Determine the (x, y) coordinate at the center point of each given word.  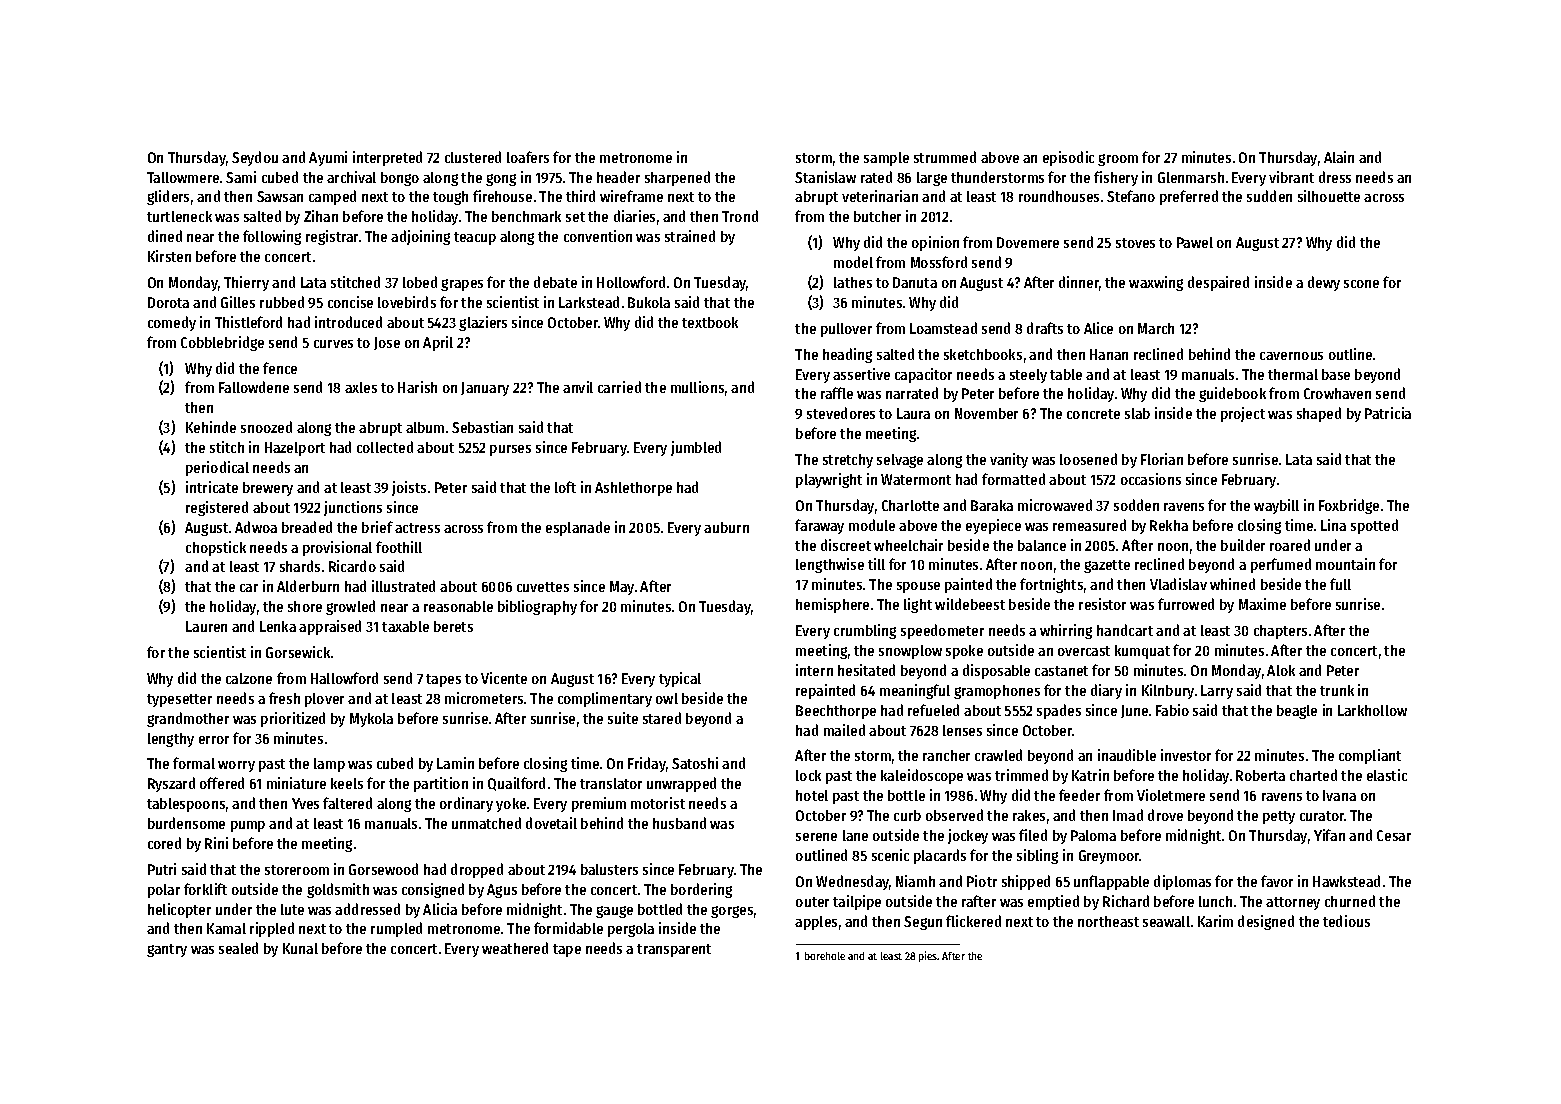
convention (598, 236)
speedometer (942, 631)
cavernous (1291, 356)
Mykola (371, 720)
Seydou (255, 158)
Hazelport (295, 449)
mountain (1345, 564)
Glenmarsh (1191, 177)
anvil (578, 387)
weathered (515, 948)
